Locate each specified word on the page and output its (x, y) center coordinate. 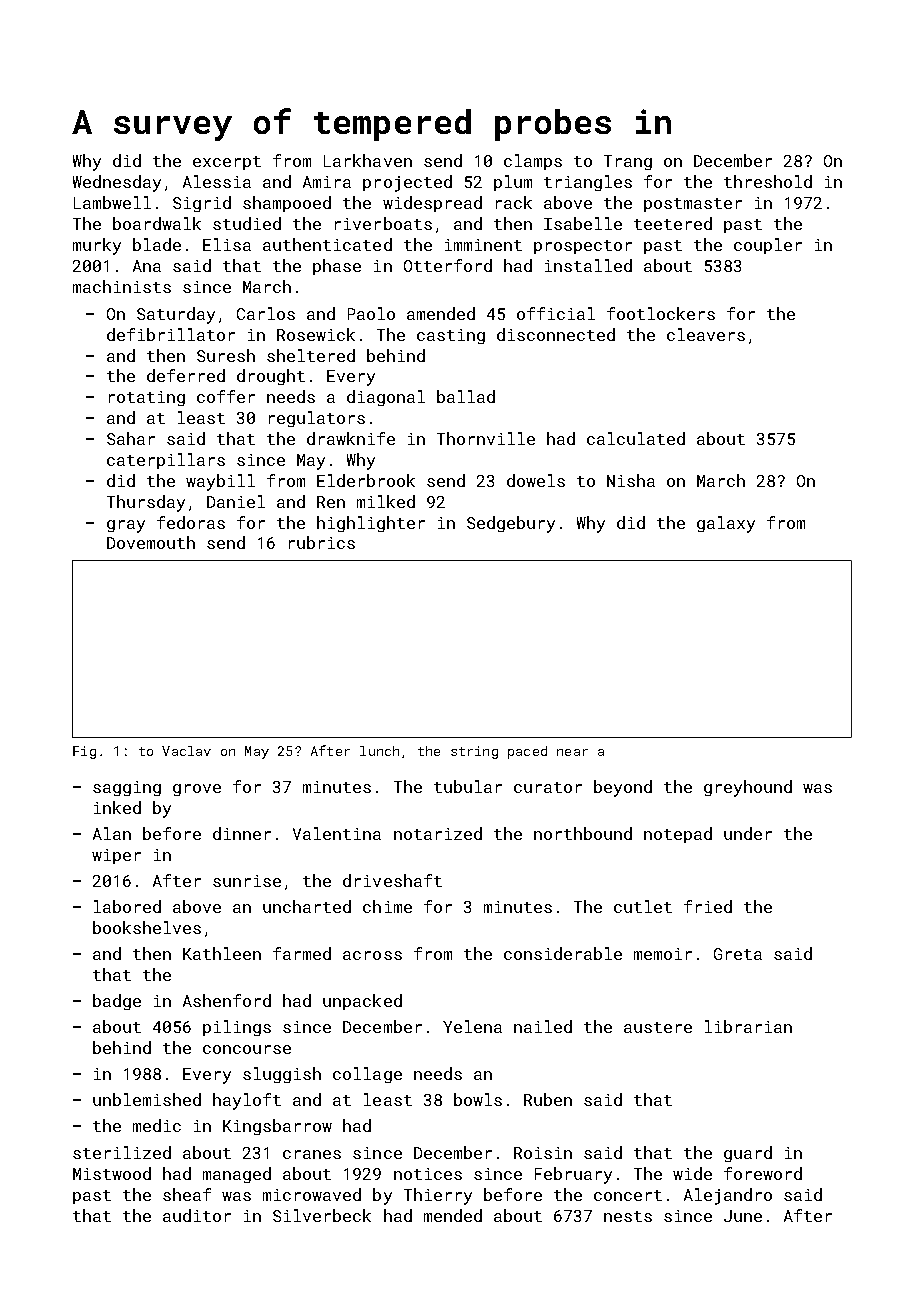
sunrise (247, 881)
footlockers (661, 313)
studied (247, 223)
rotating (147, 398)
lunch (379, 751)
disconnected (556, 334)
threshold (768, 181)
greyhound (748, 788)
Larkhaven (368, 160)
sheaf (187, 1194)
